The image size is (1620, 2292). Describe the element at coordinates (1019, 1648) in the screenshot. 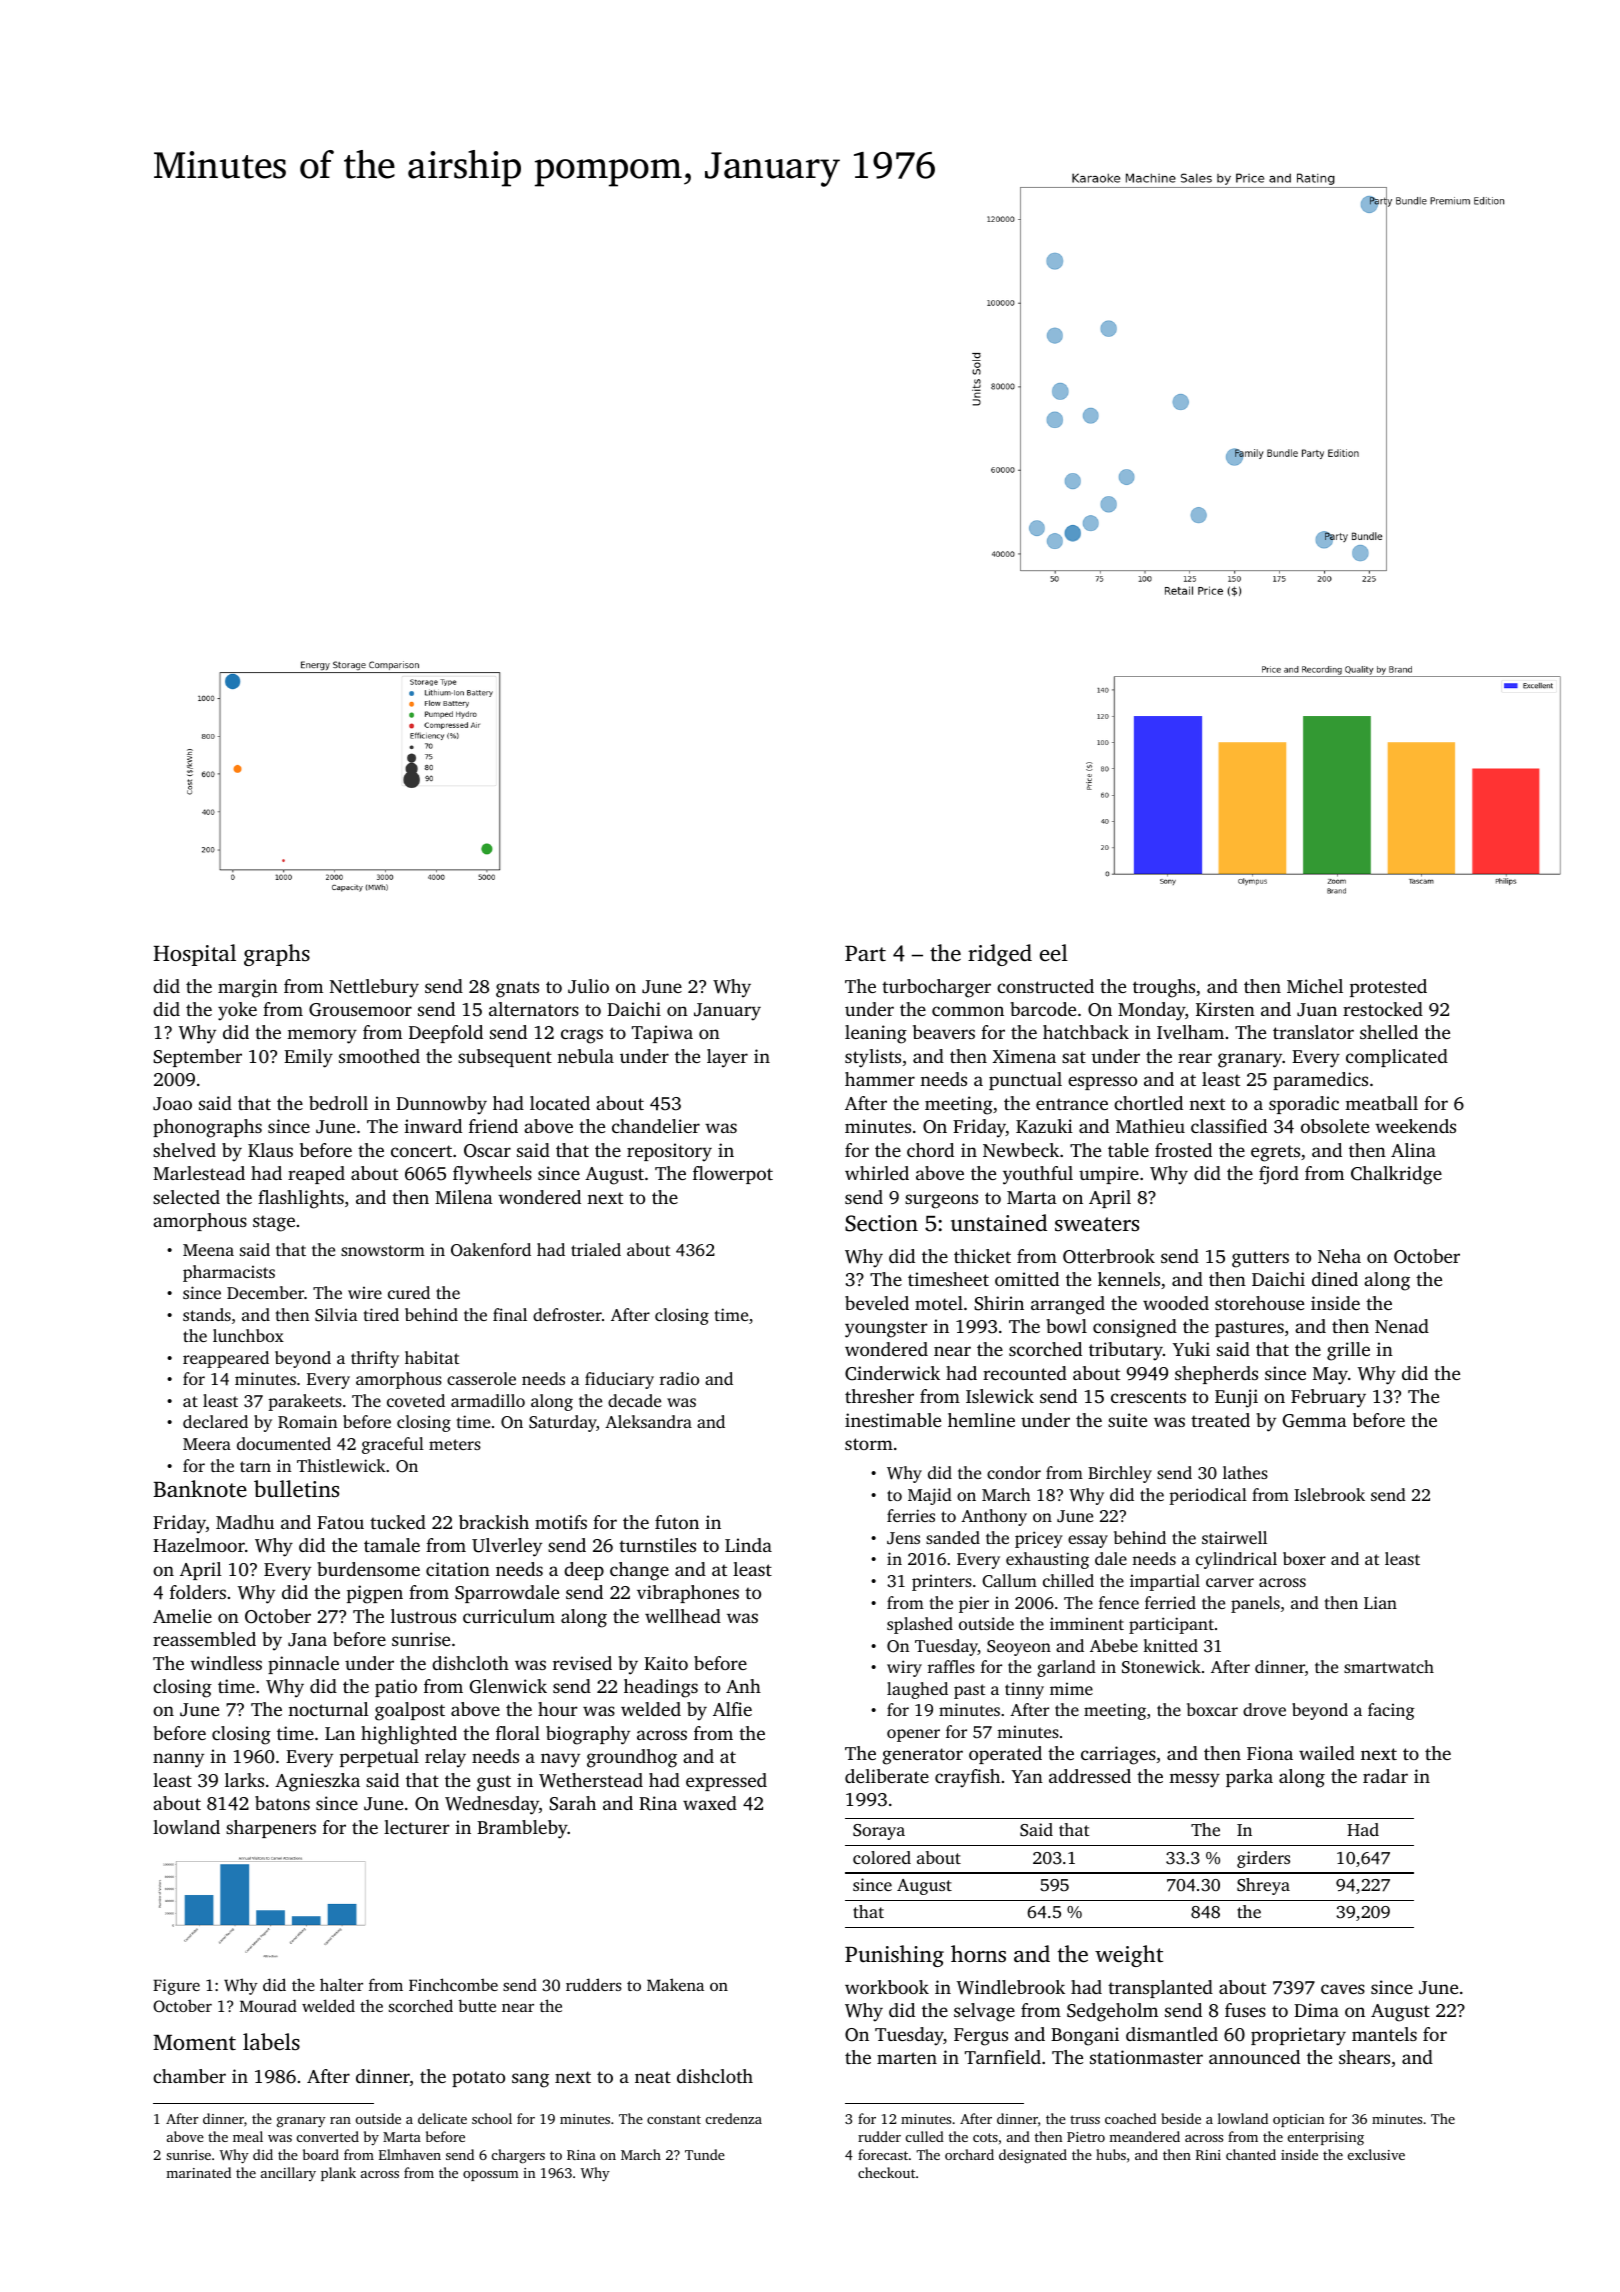

I see `Seoyeon` at that location.
